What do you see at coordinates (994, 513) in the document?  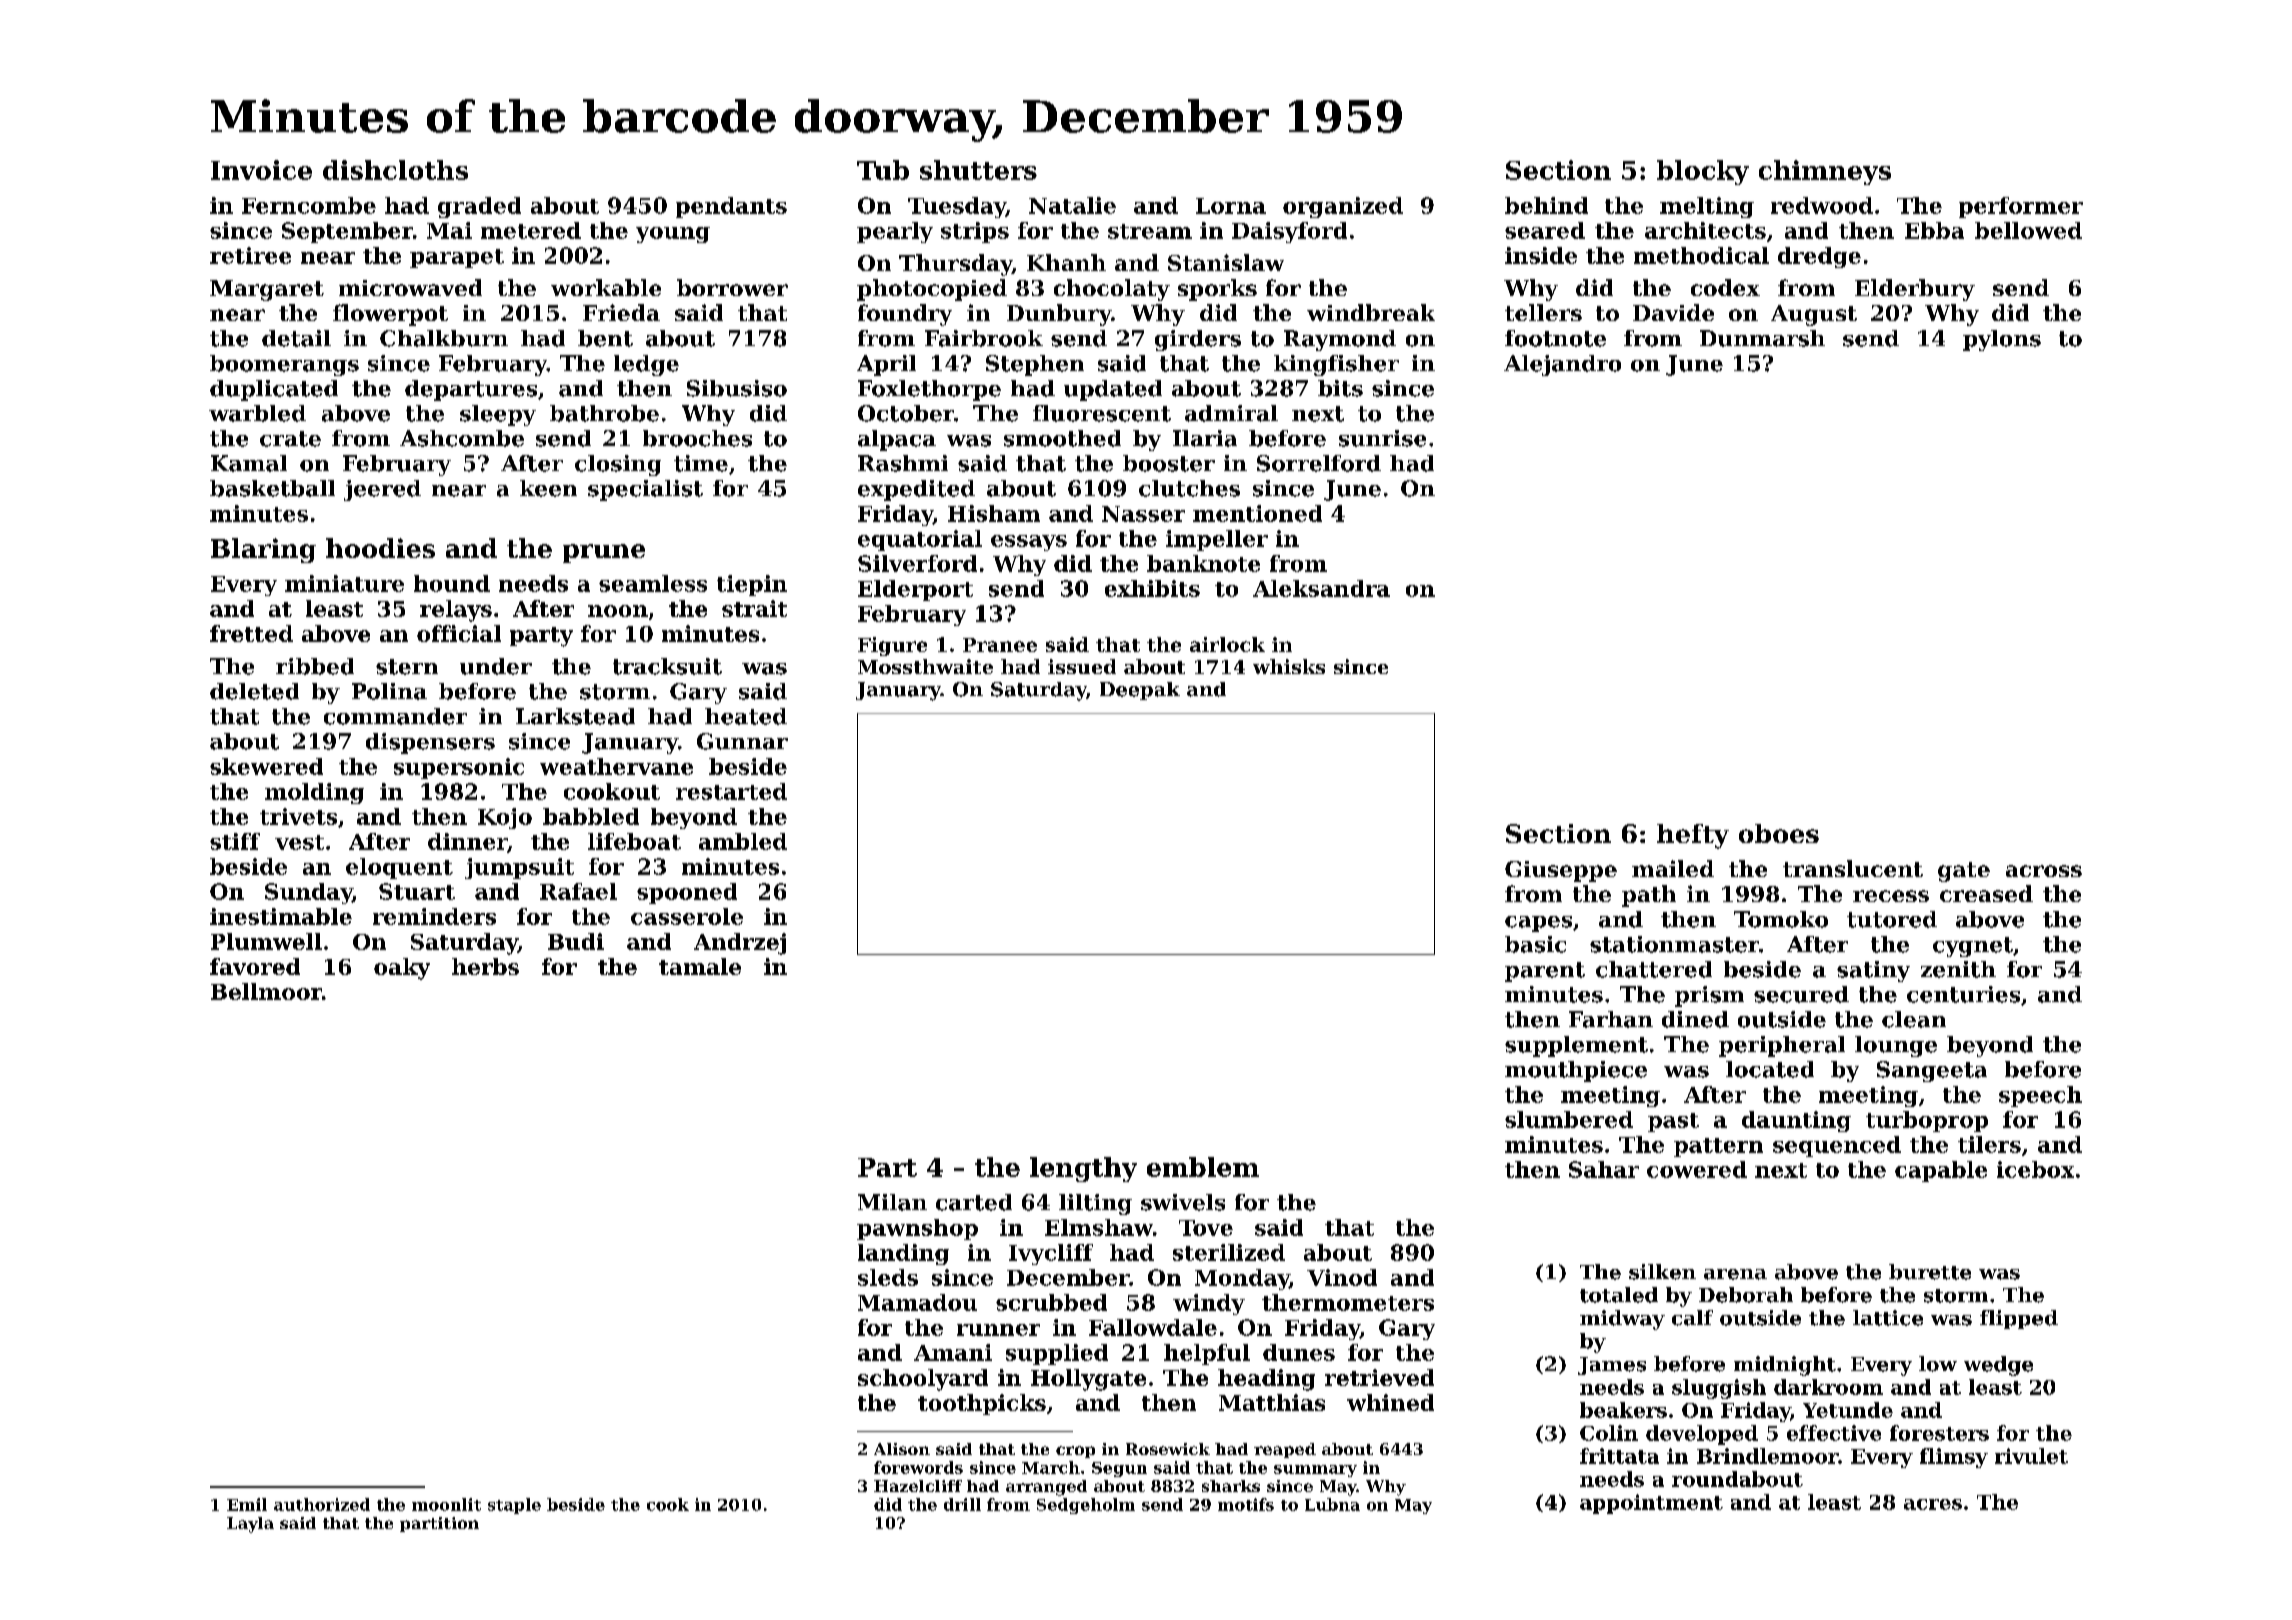 I see `Hisham` at bounding box center [994, 513].
